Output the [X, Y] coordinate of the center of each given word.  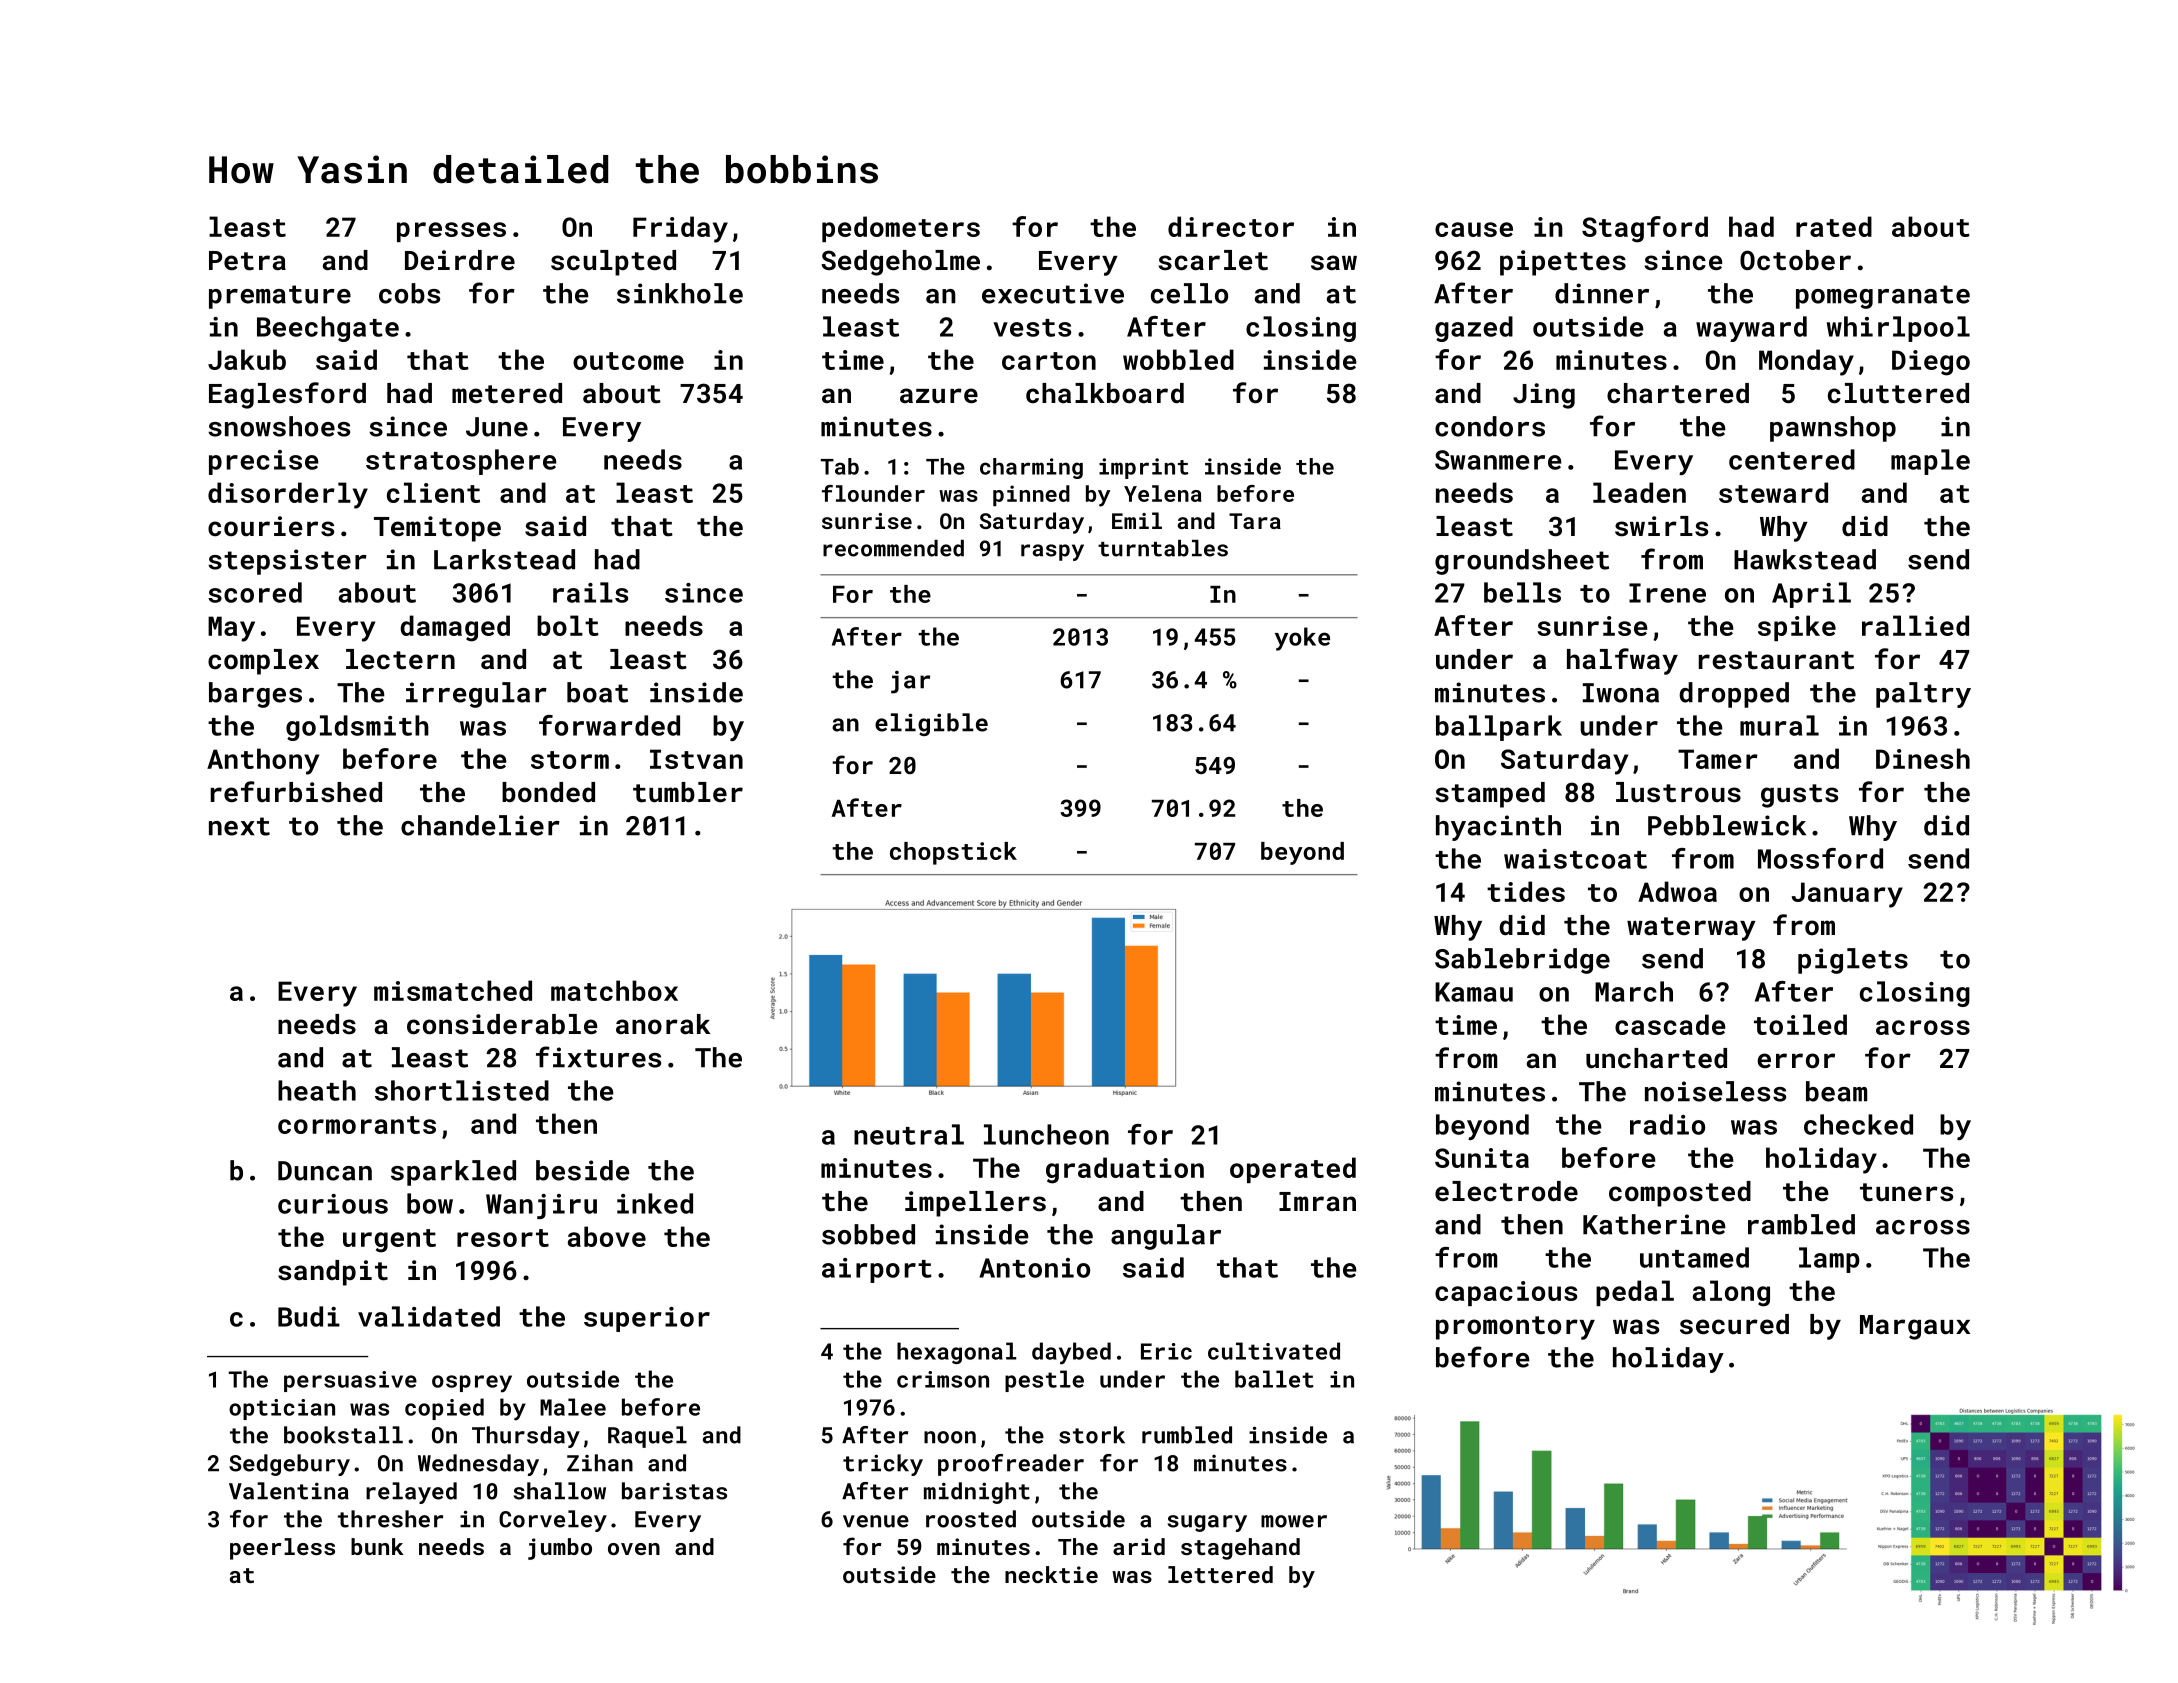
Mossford [1820, 858]
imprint [1144, 468]
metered [507, 393]
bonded [548, 792]
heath [317, 1090]
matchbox [614, 990]
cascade [1670, 1024]
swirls [1661, 526]
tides [1526, 891]
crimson [943, 1379]
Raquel [647, 1437]
